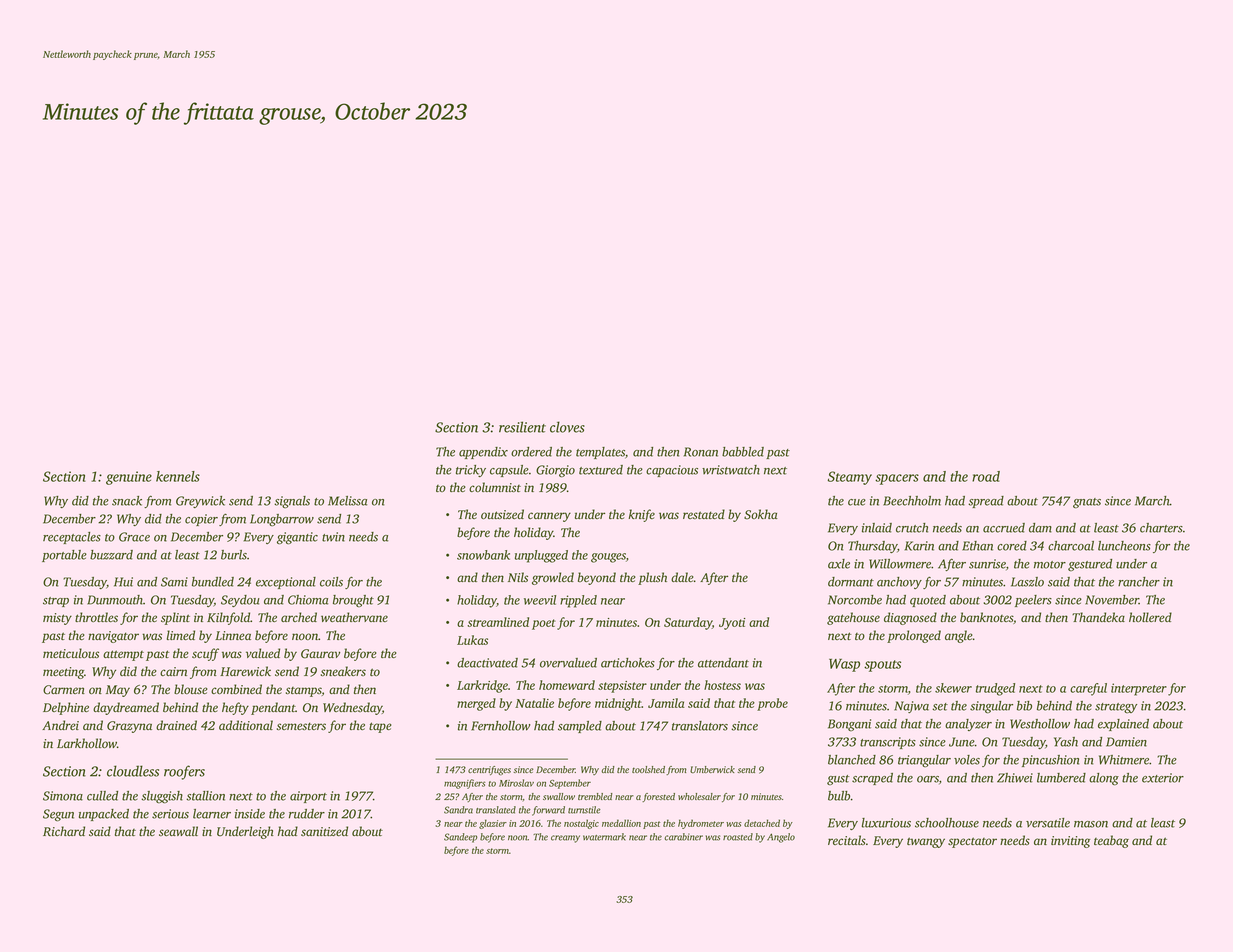 This screenshot has width=1233, height=952. Describe the element at coordinates (743, 452) in the screenshot. I see `babbled` at that location.
